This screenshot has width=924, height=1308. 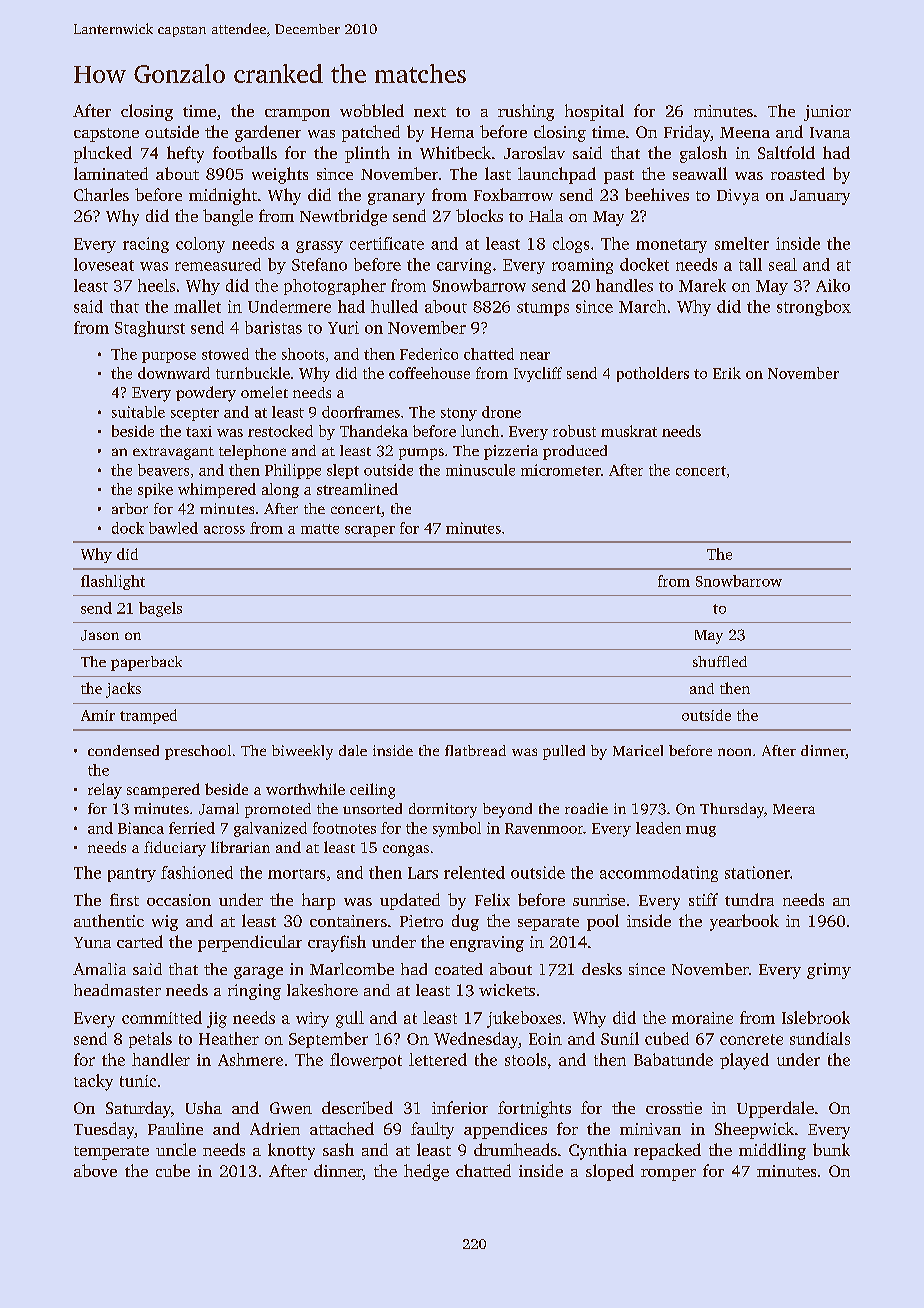 What do you see at coordinates (575, 452) in the screenshot?
I see `produced` at bounding box center [575, 452].
